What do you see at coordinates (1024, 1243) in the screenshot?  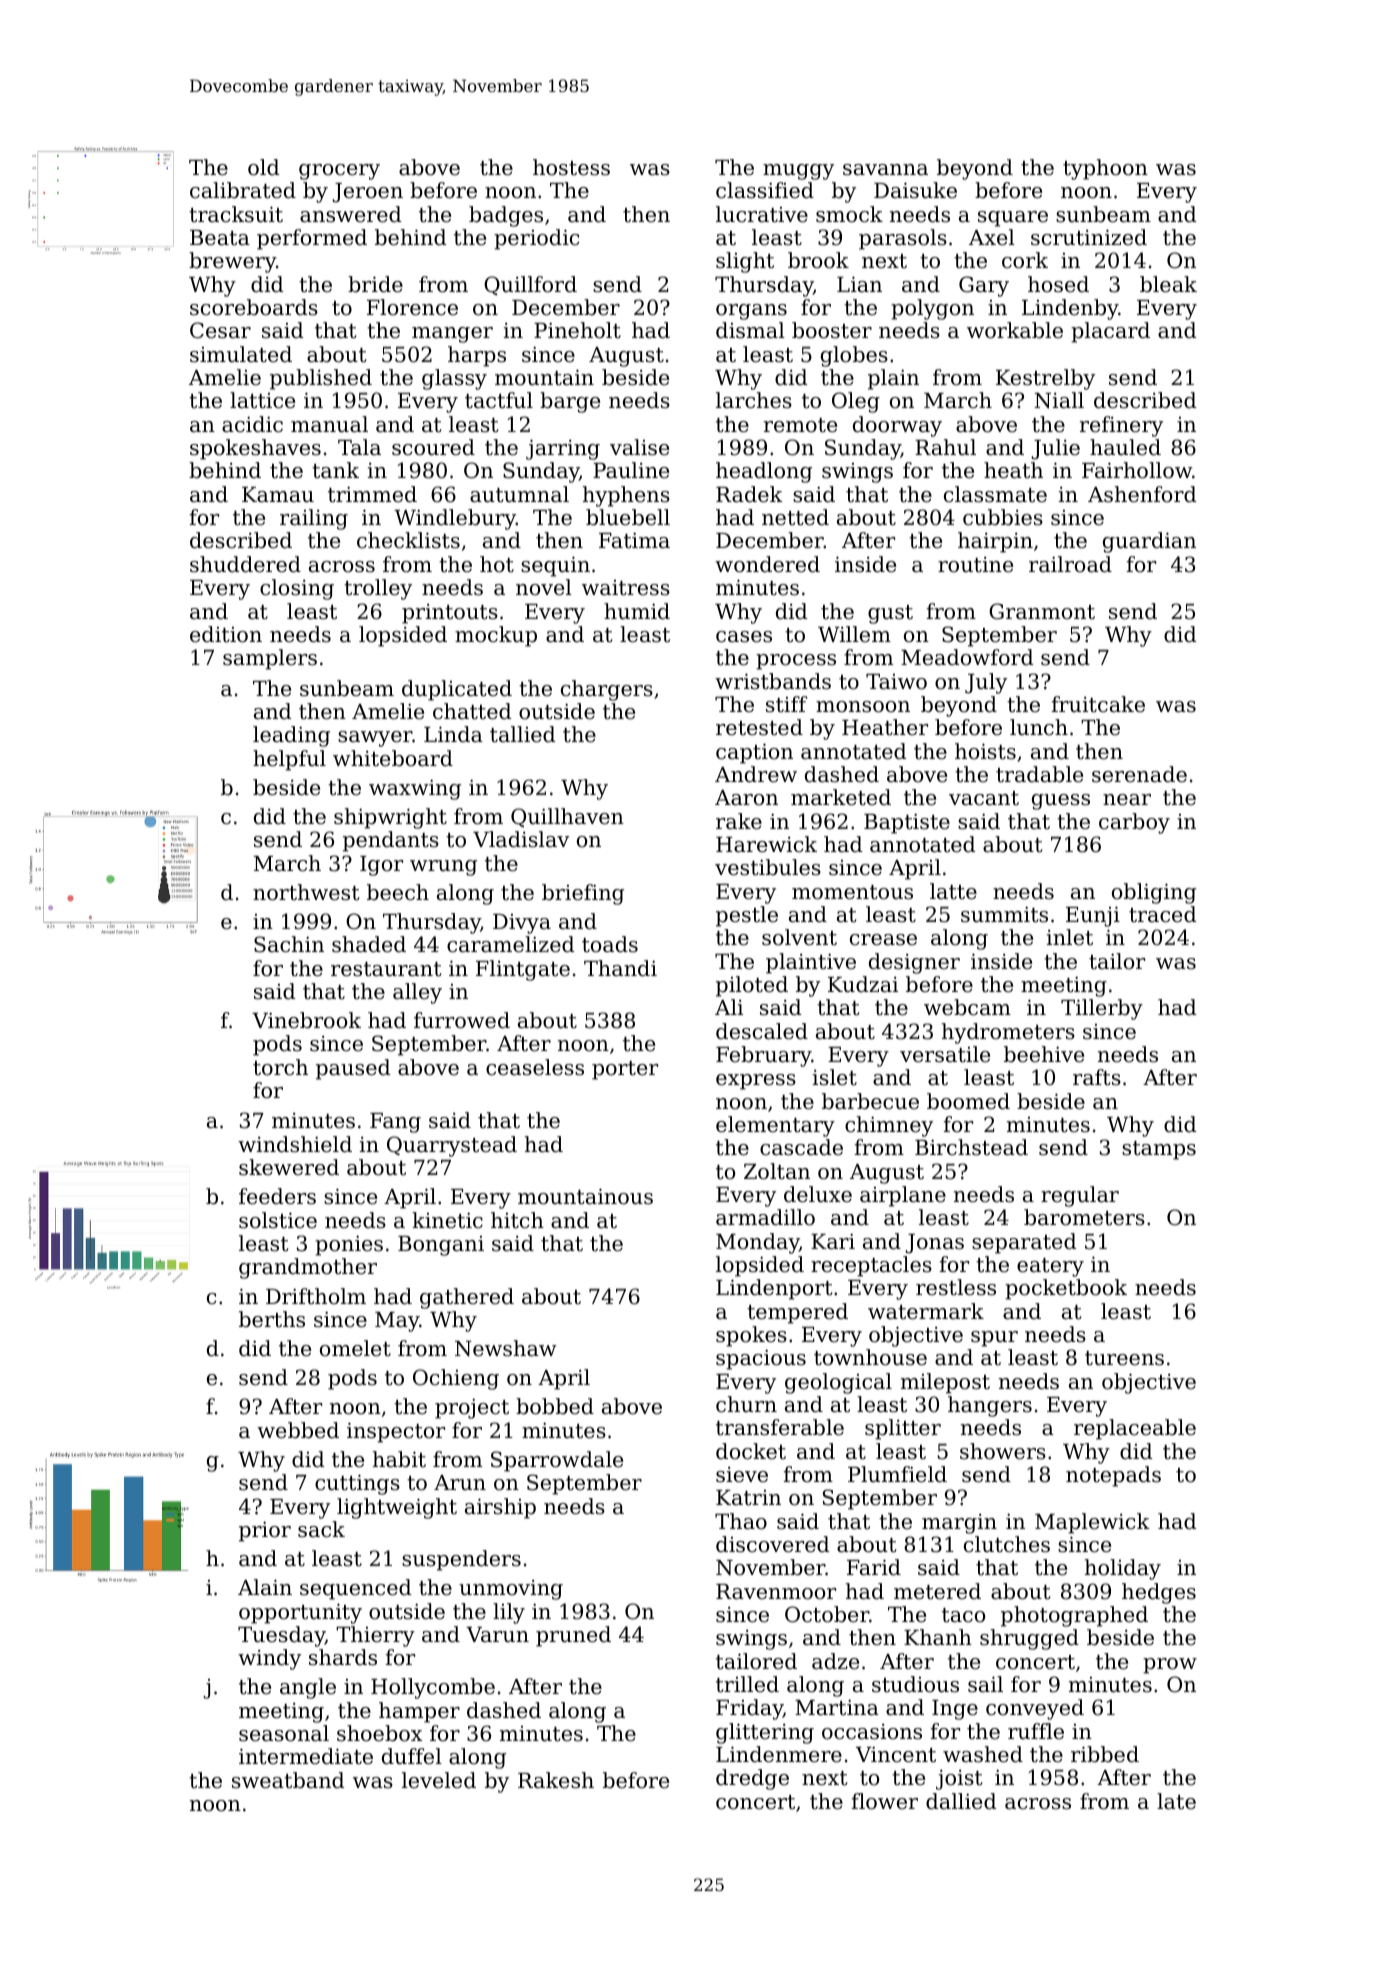 I see `separated` at bounding box center [1024, 1243].
